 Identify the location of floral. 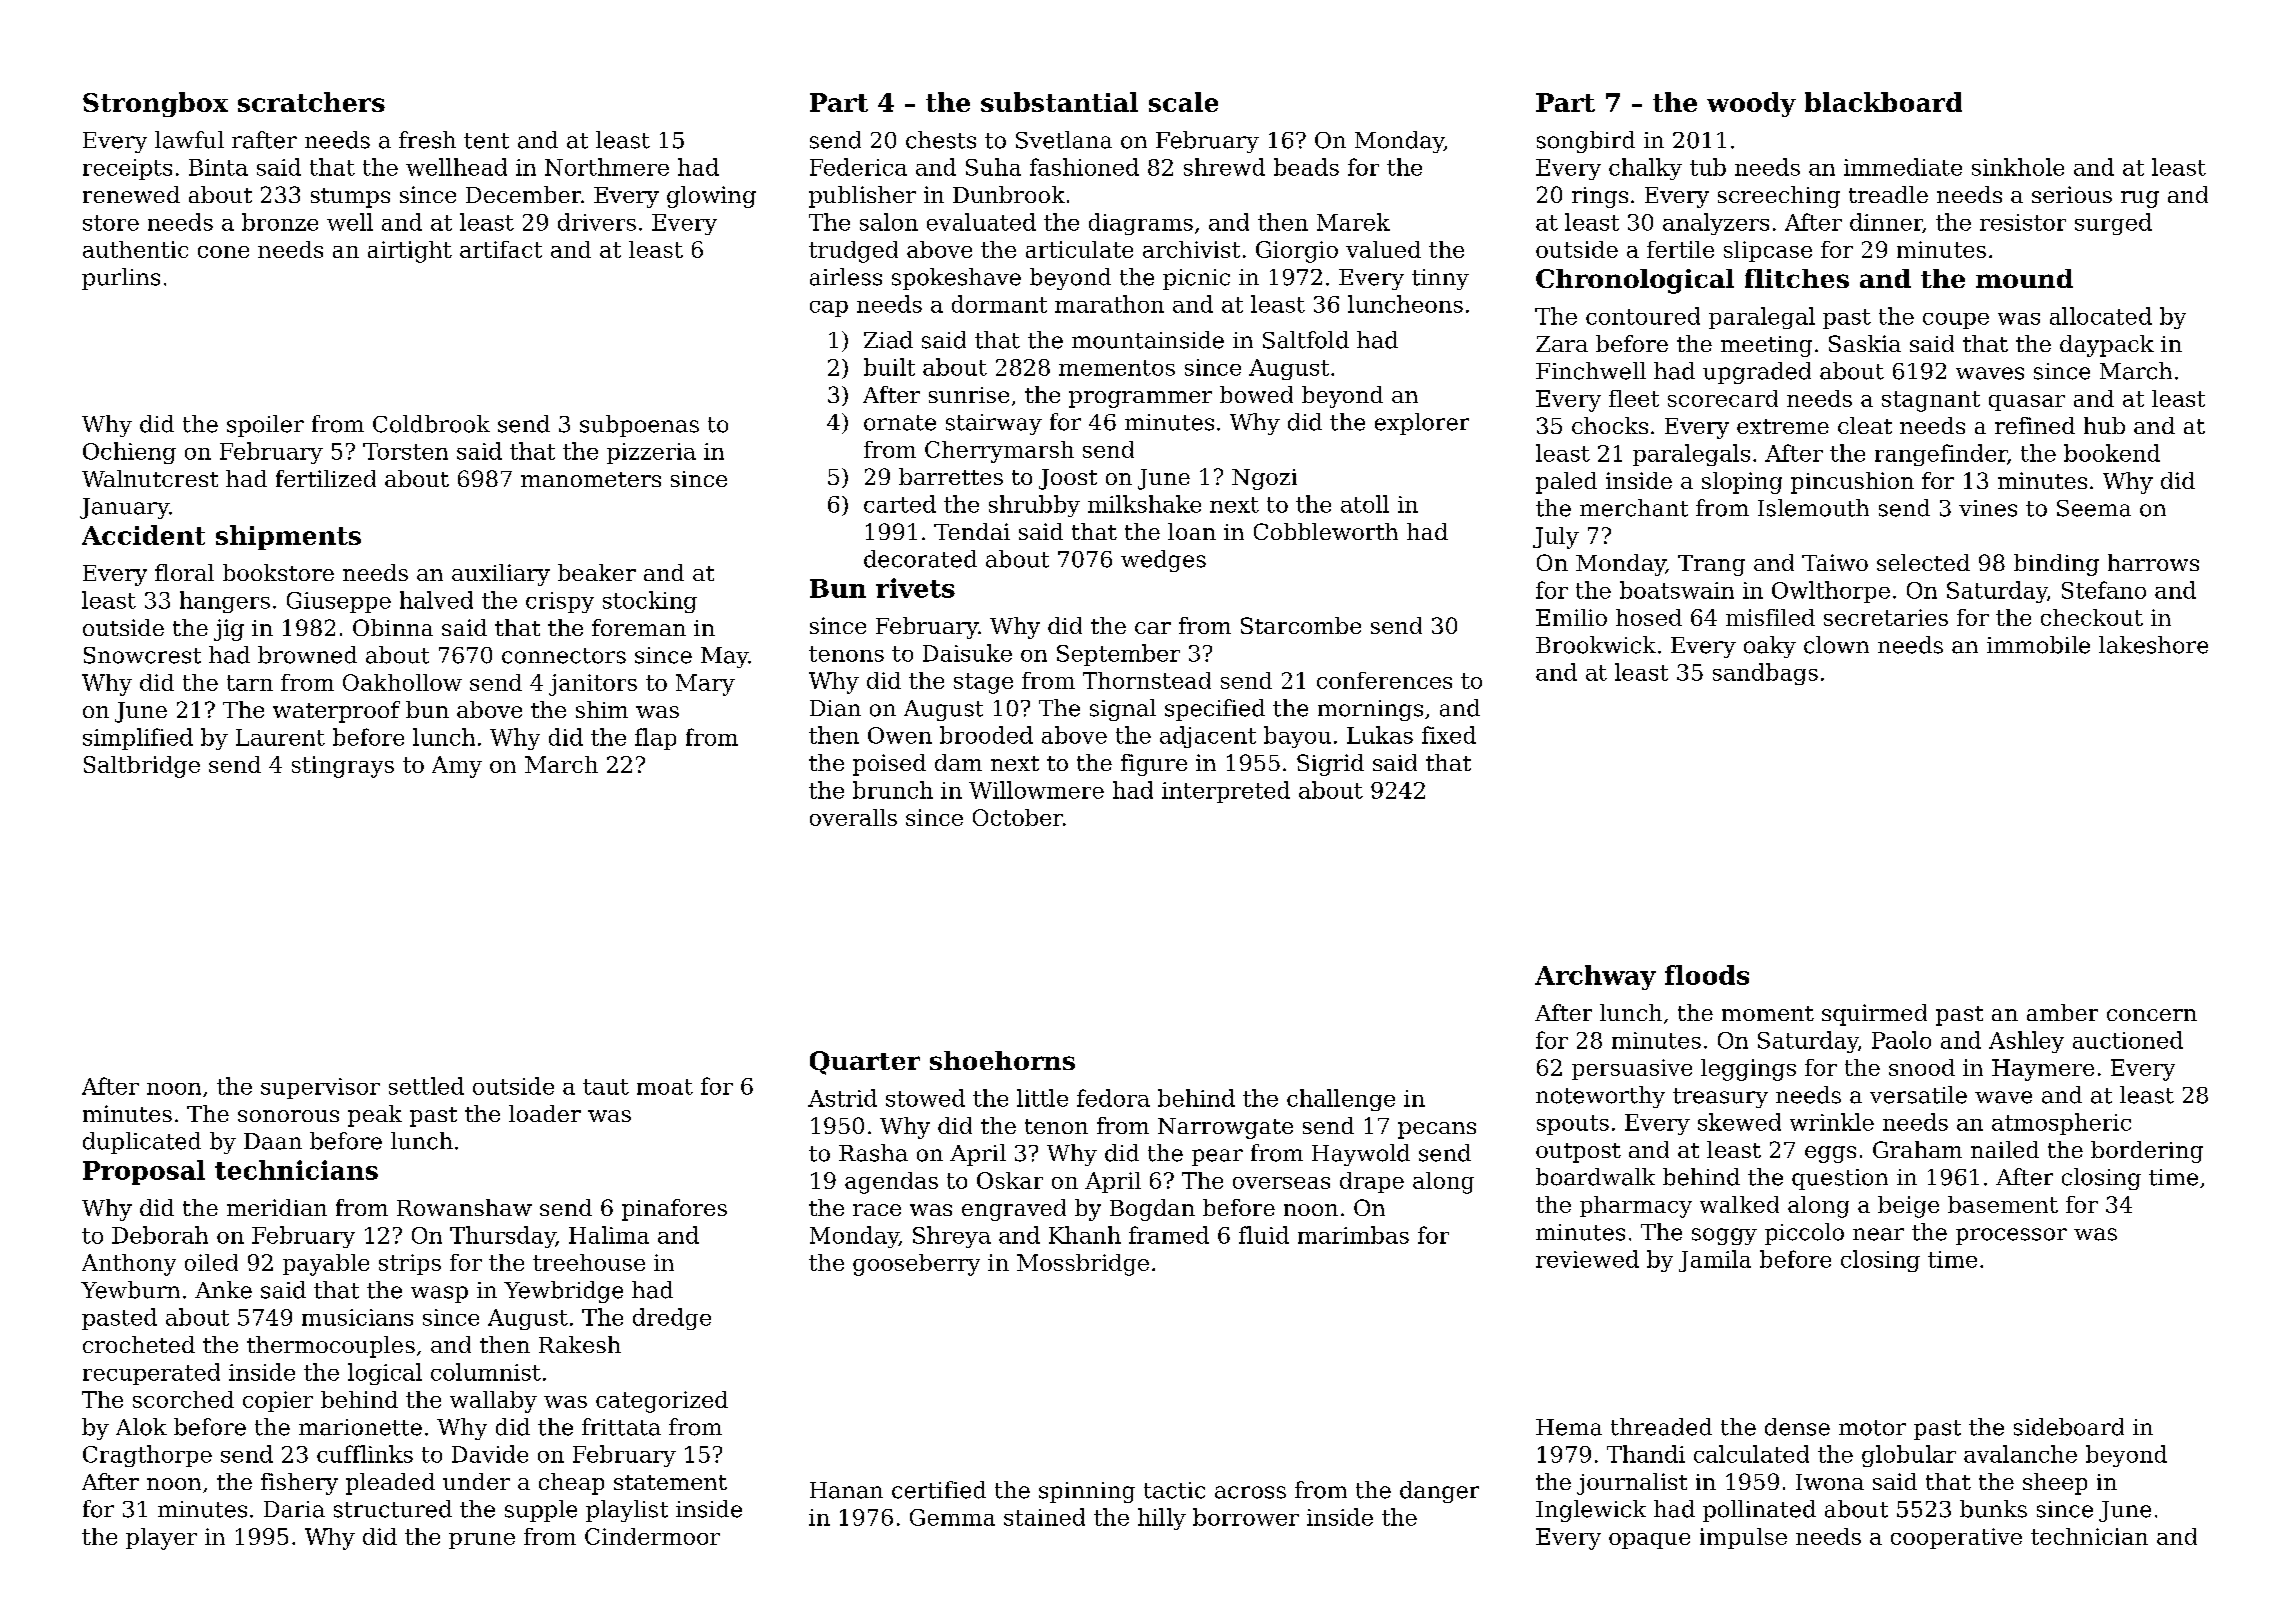
(184, 572).
